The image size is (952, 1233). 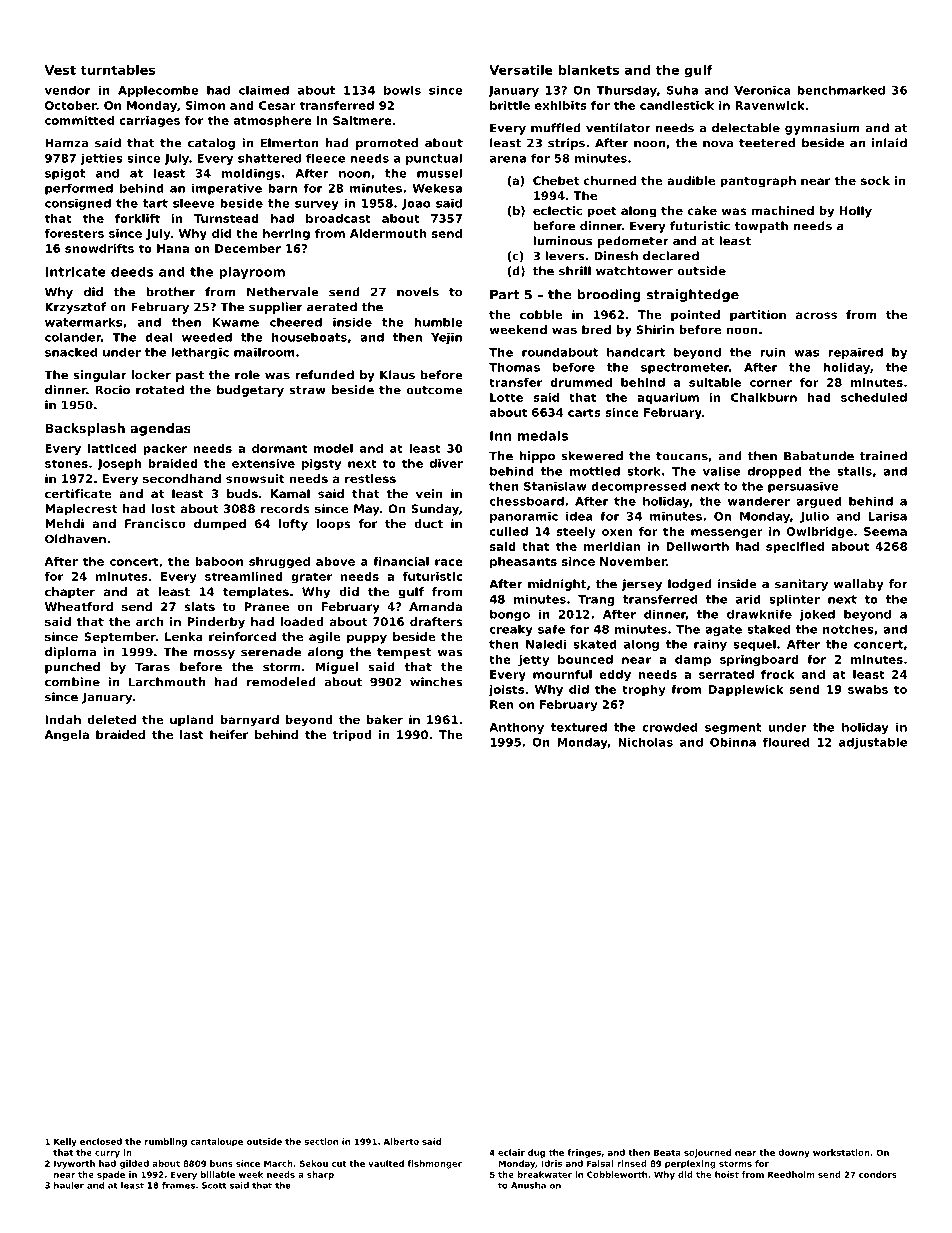 What do you see at coordinates (279, 562) in the screenshot?
I see `shrugged` at bounding box center [279, 562].
